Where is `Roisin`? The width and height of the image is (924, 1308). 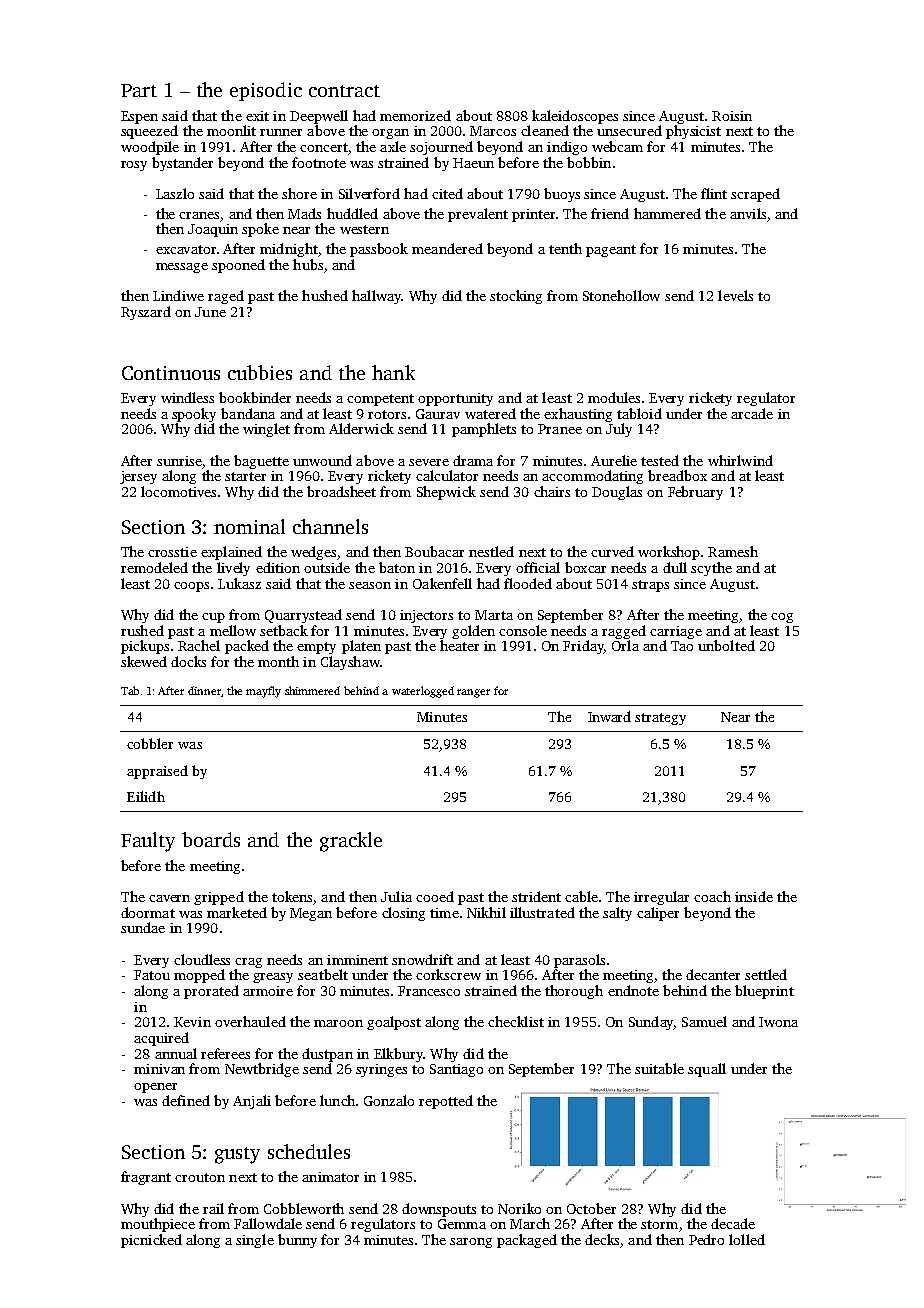
Roisin is located at coordinates (732, 116).
